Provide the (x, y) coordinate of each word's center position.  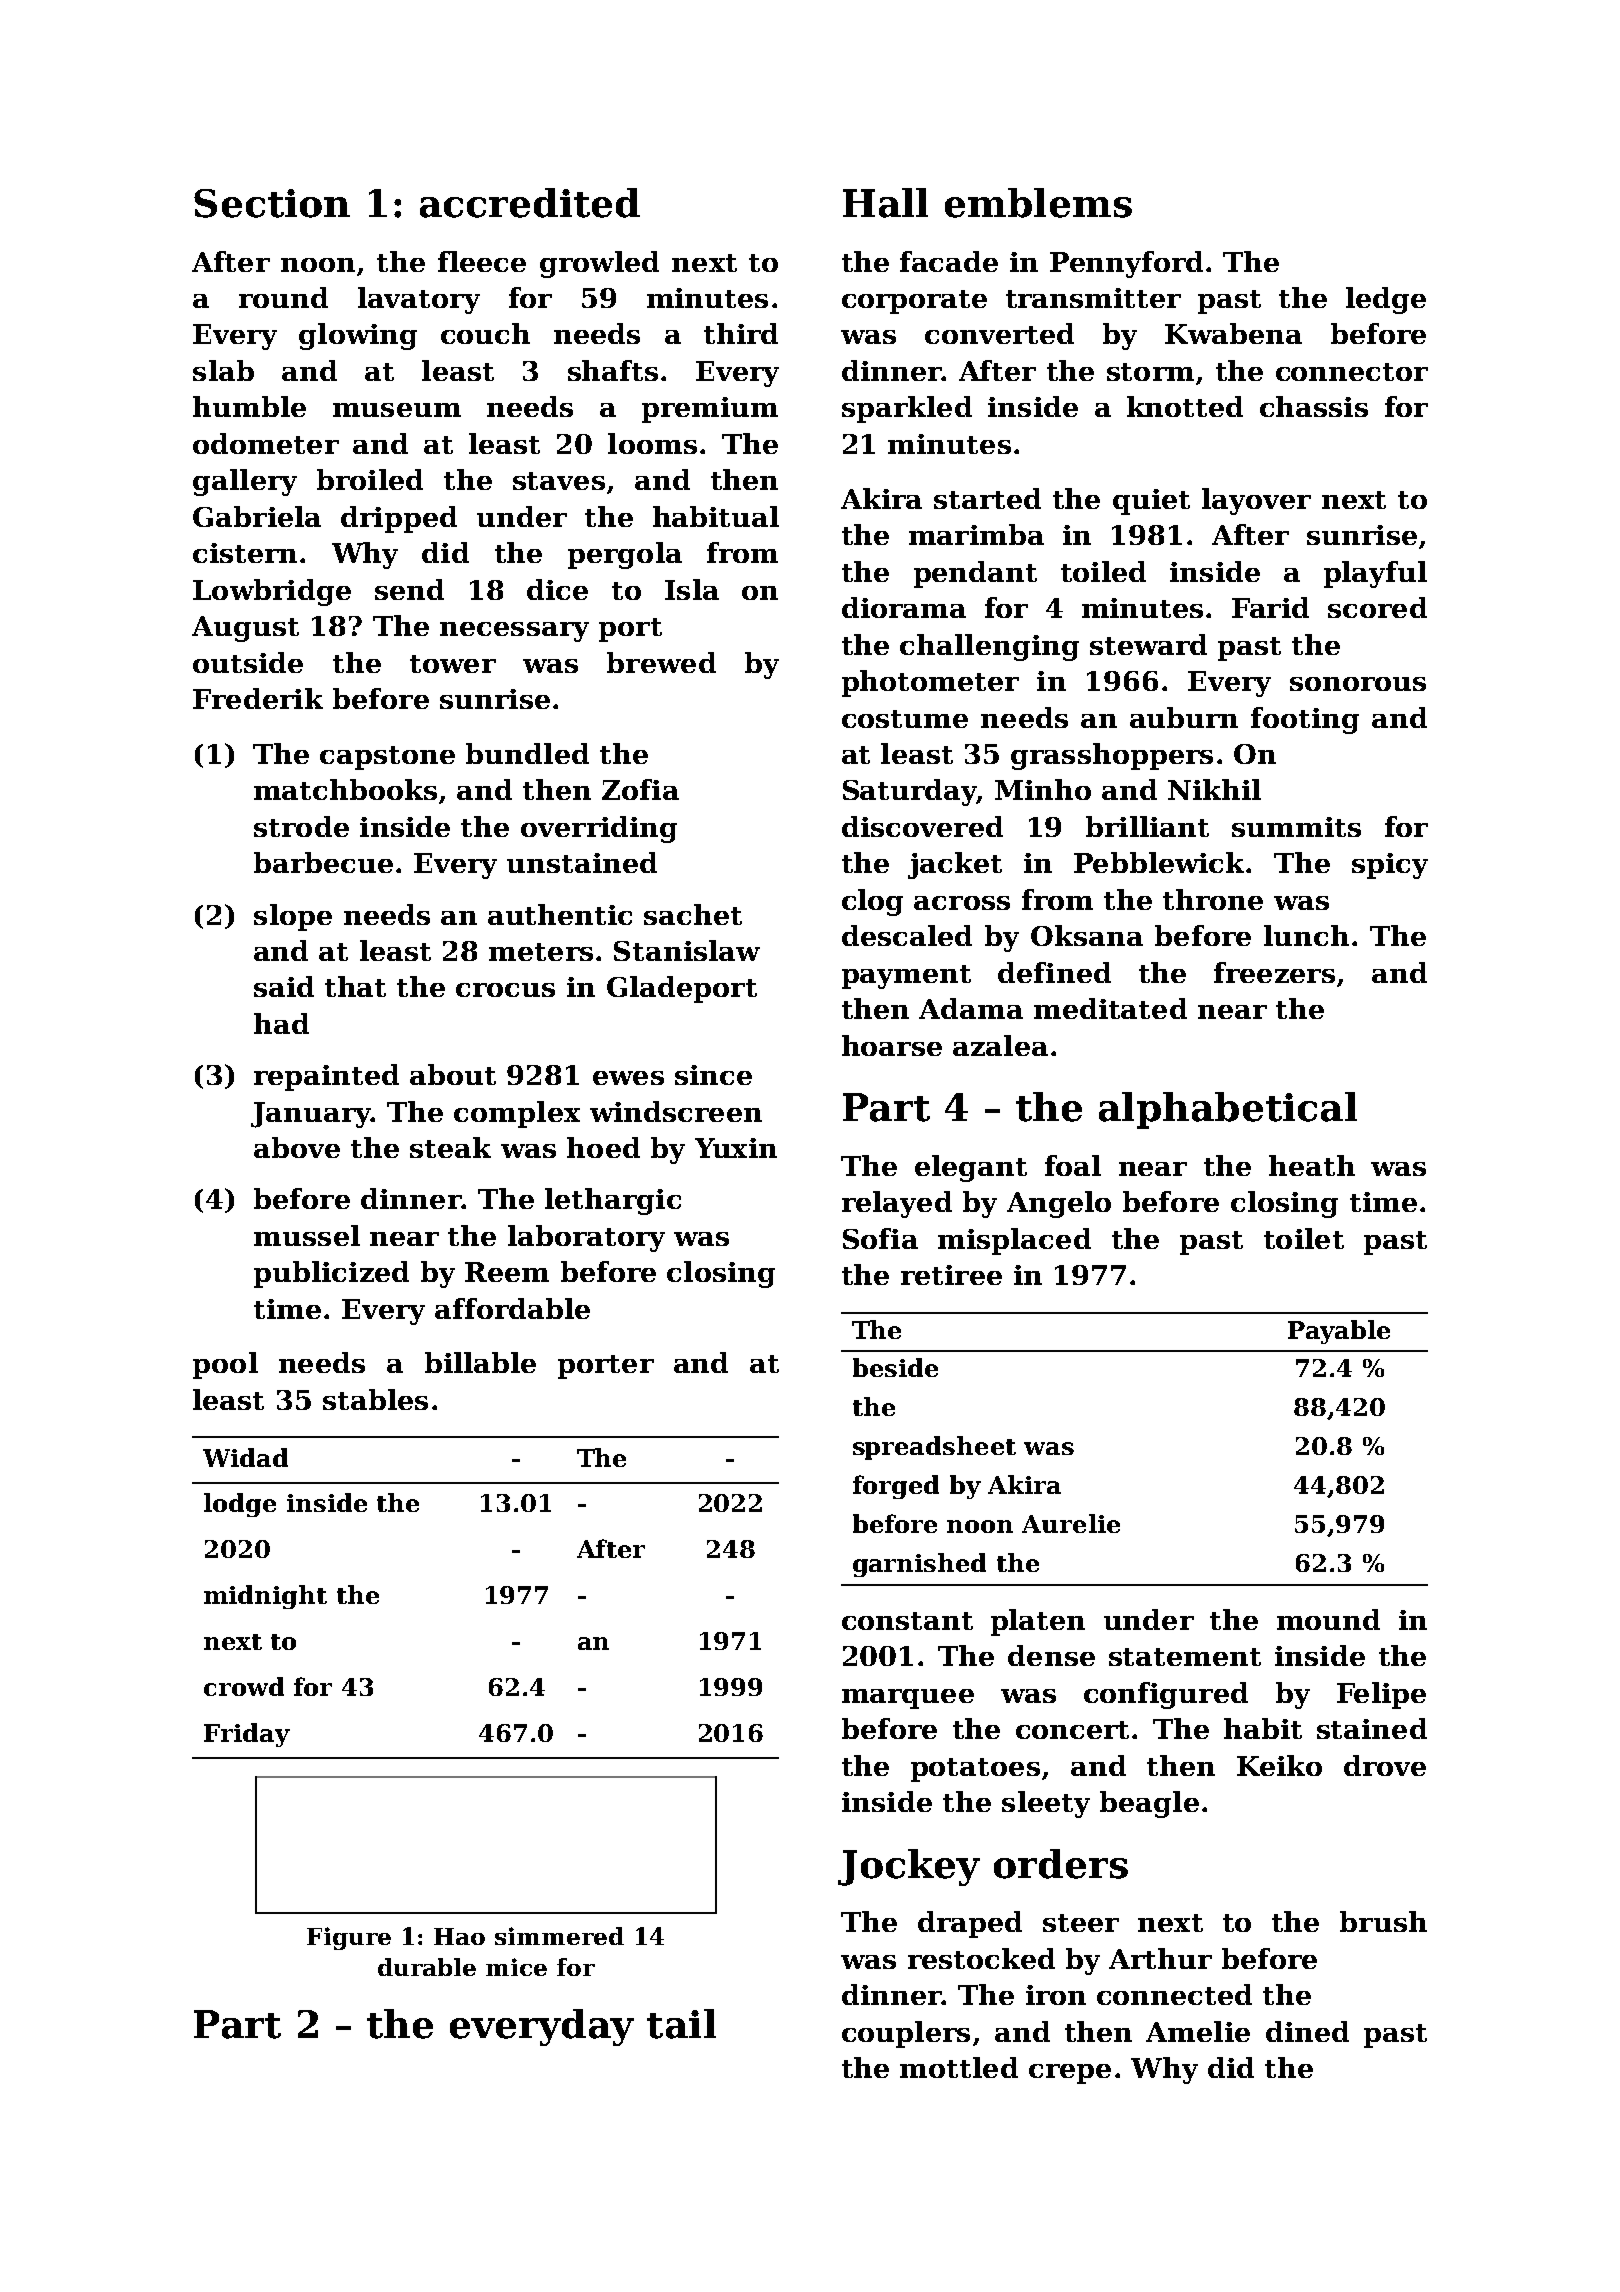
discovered (922, 826)
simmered (559, 1936)
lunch (1306, 935)
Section (272, 203)
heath (1312, 1165)
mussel (307, 1235)
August (245, 629)
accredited (530, 203)
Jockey (909, 1867)
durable (427, 1967)
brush (1383, 1921)
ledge (1386, 300)
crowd (244, 1686)
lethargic (613, 1201)
